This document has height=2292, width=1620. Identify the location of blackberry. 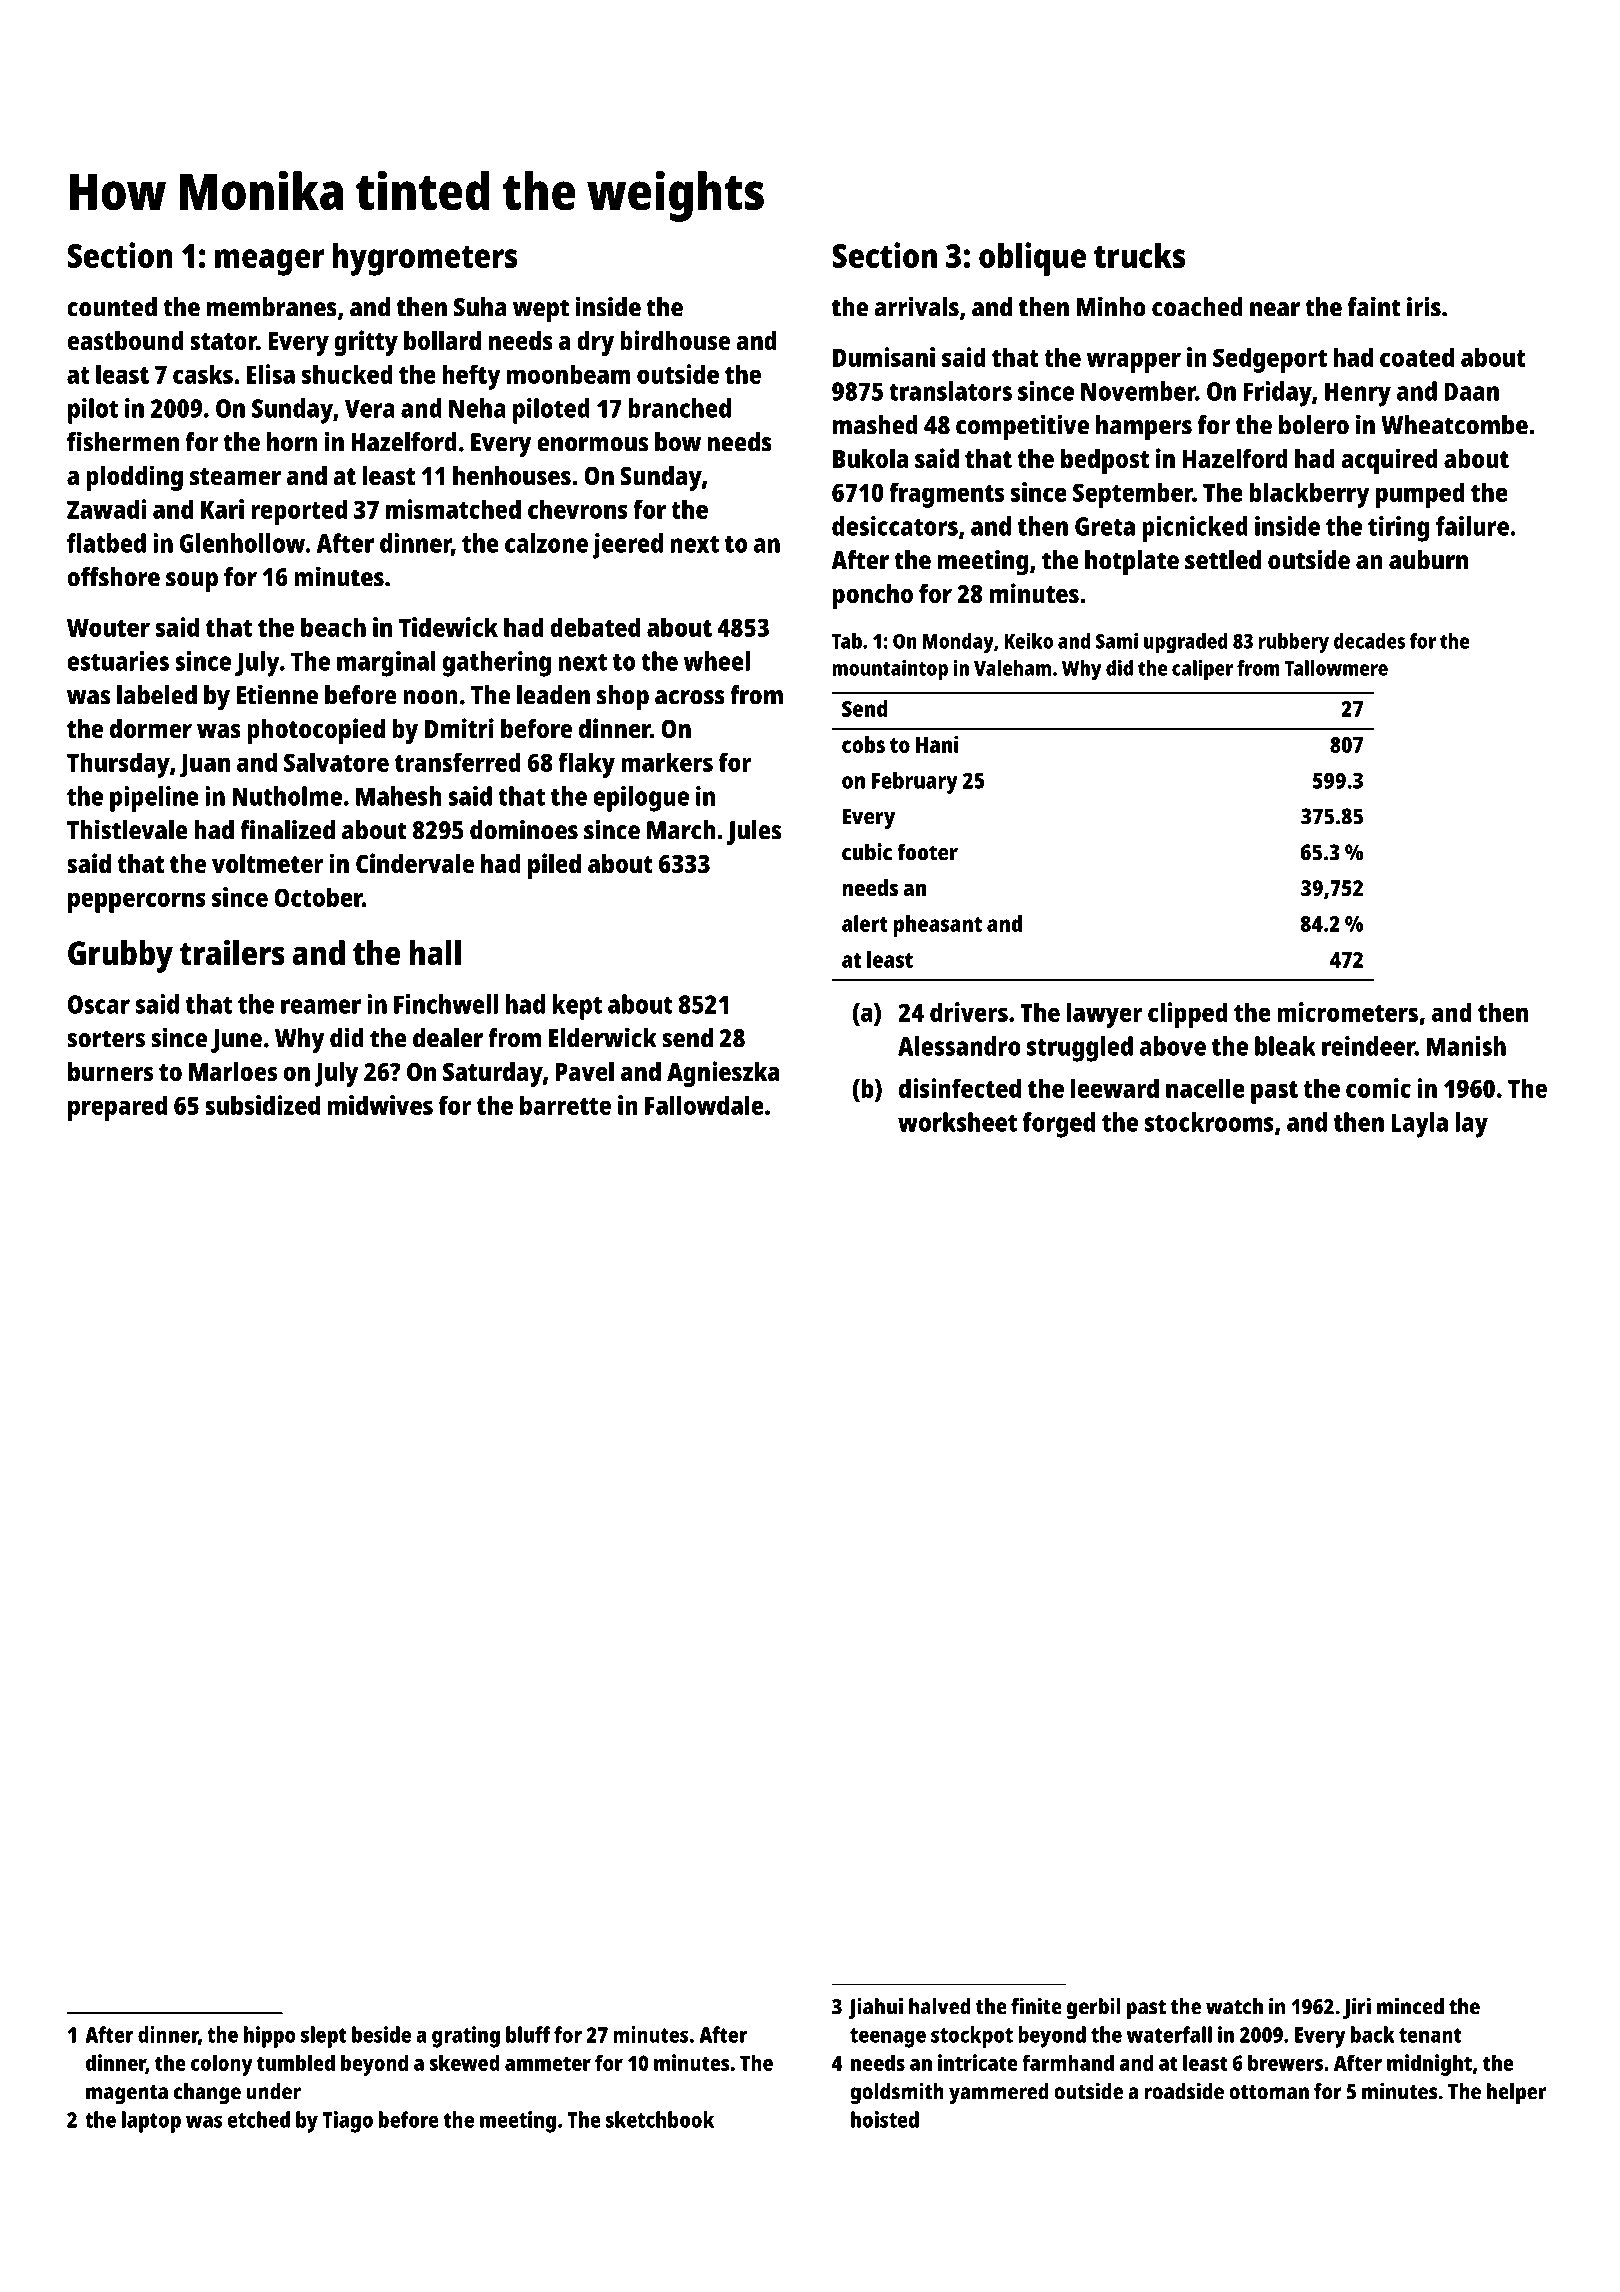
(1309, 495).
